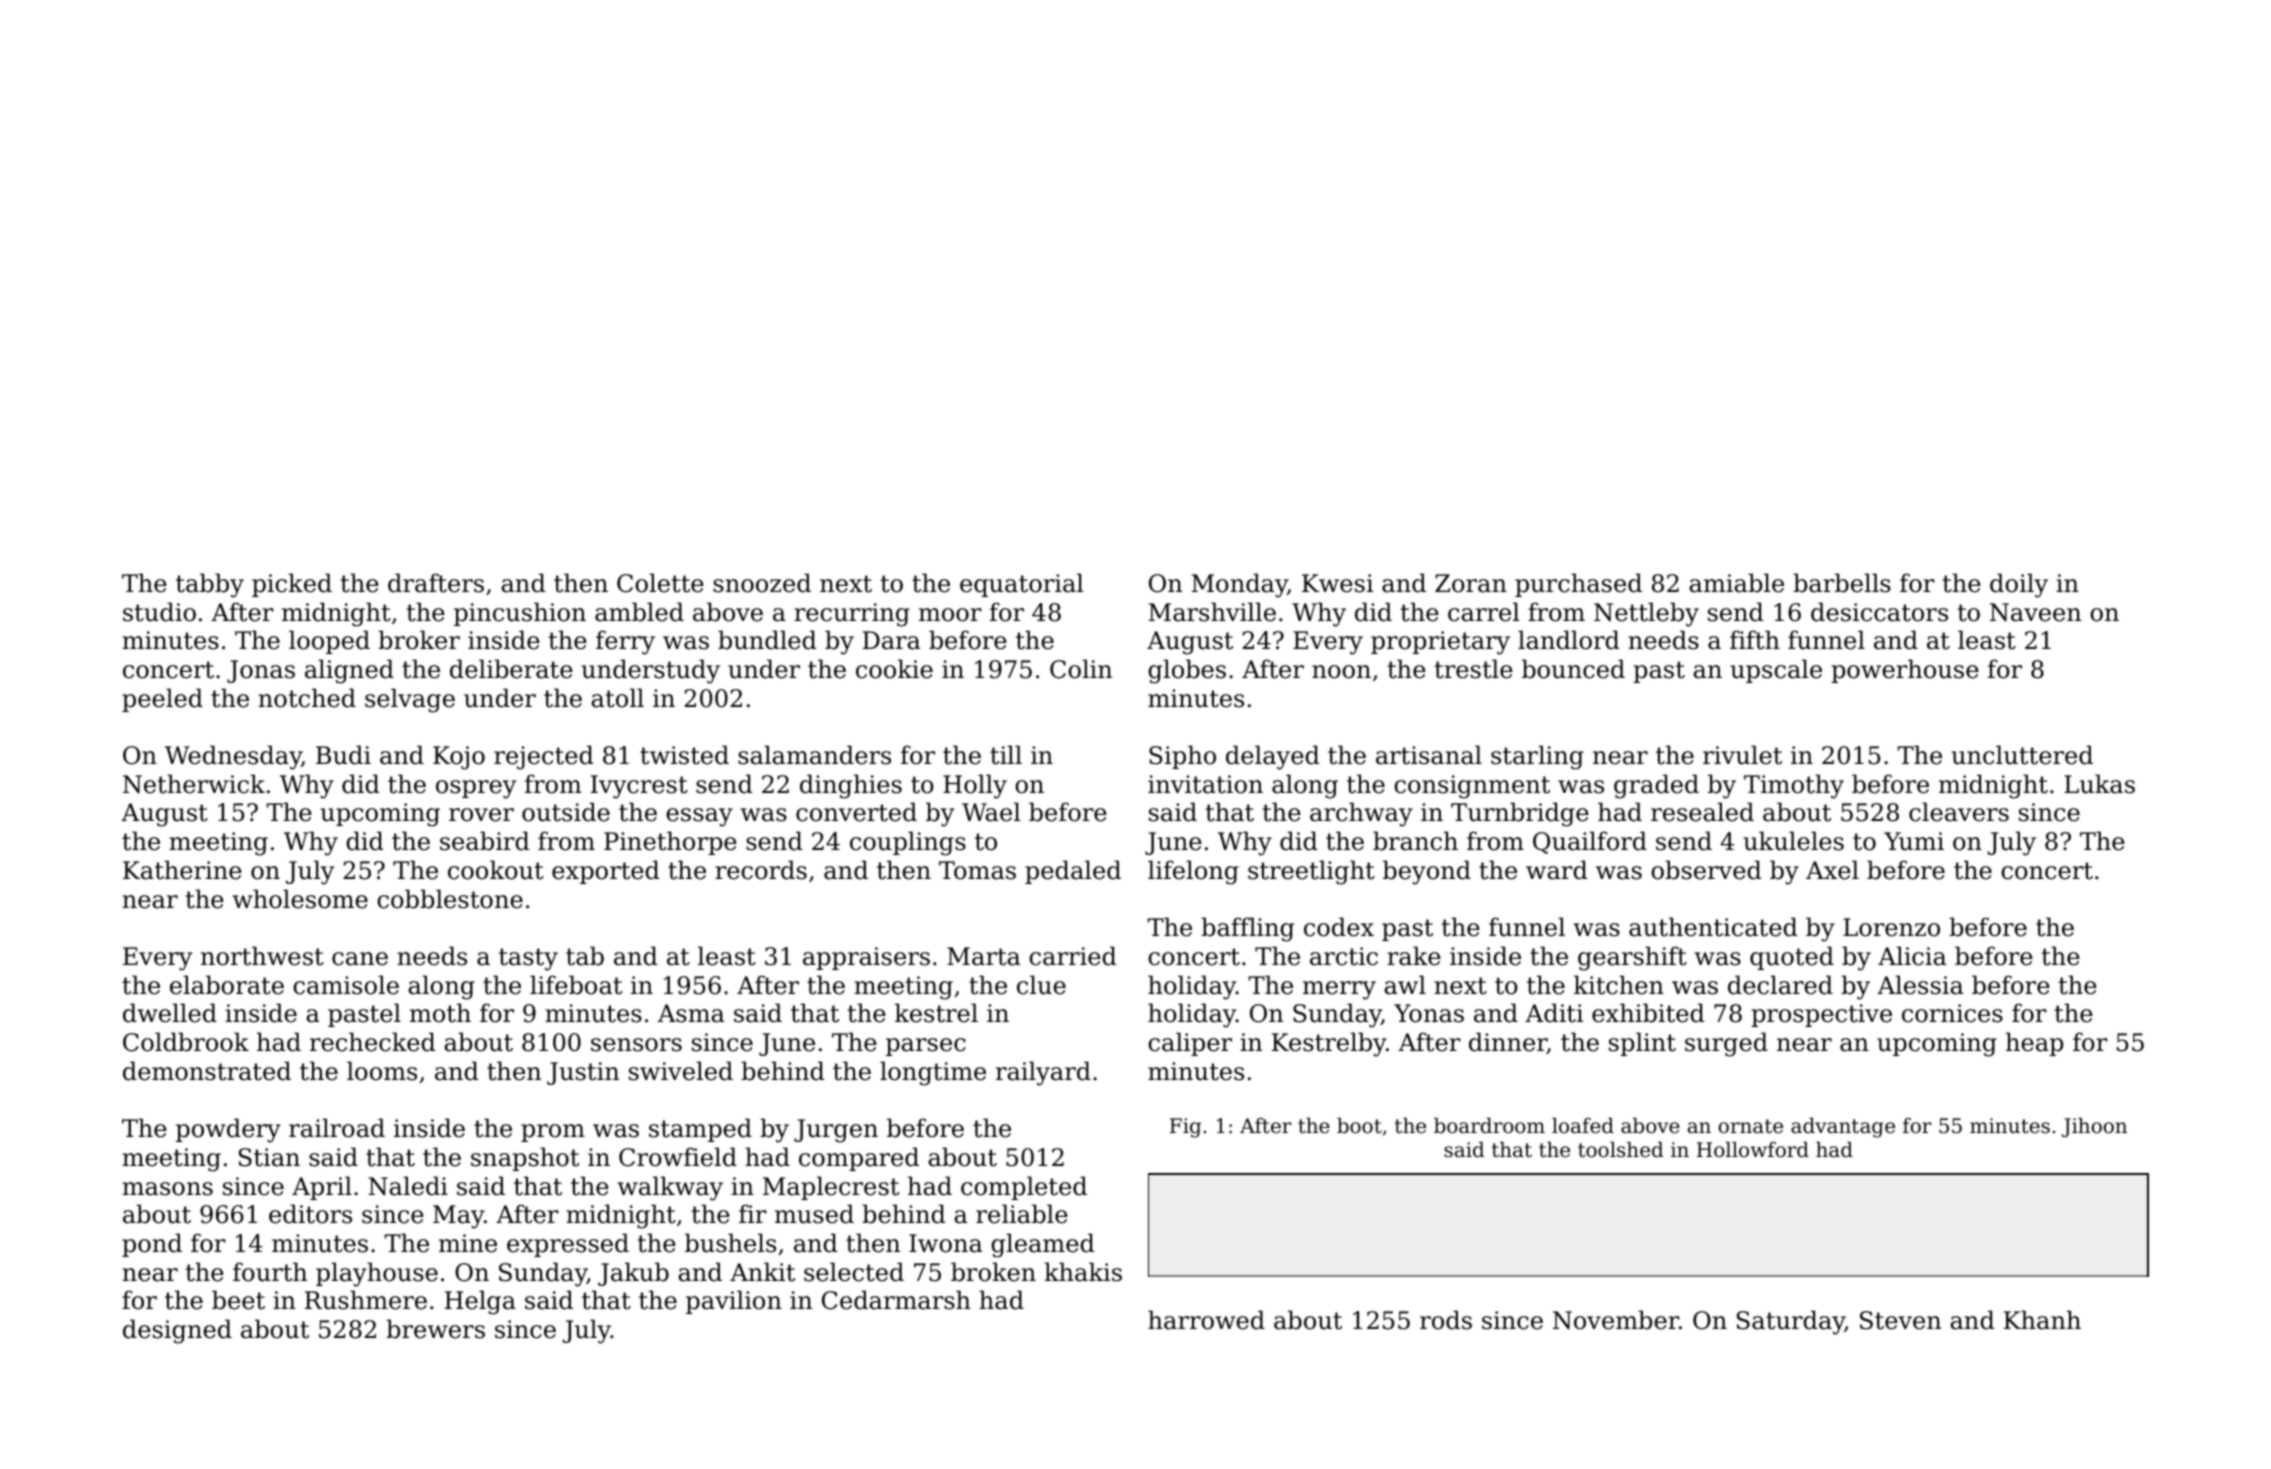 The image size is (2271, 1469). Describe the element at coordinates (228, 1130) in the image. I see `powdery` at that location.
